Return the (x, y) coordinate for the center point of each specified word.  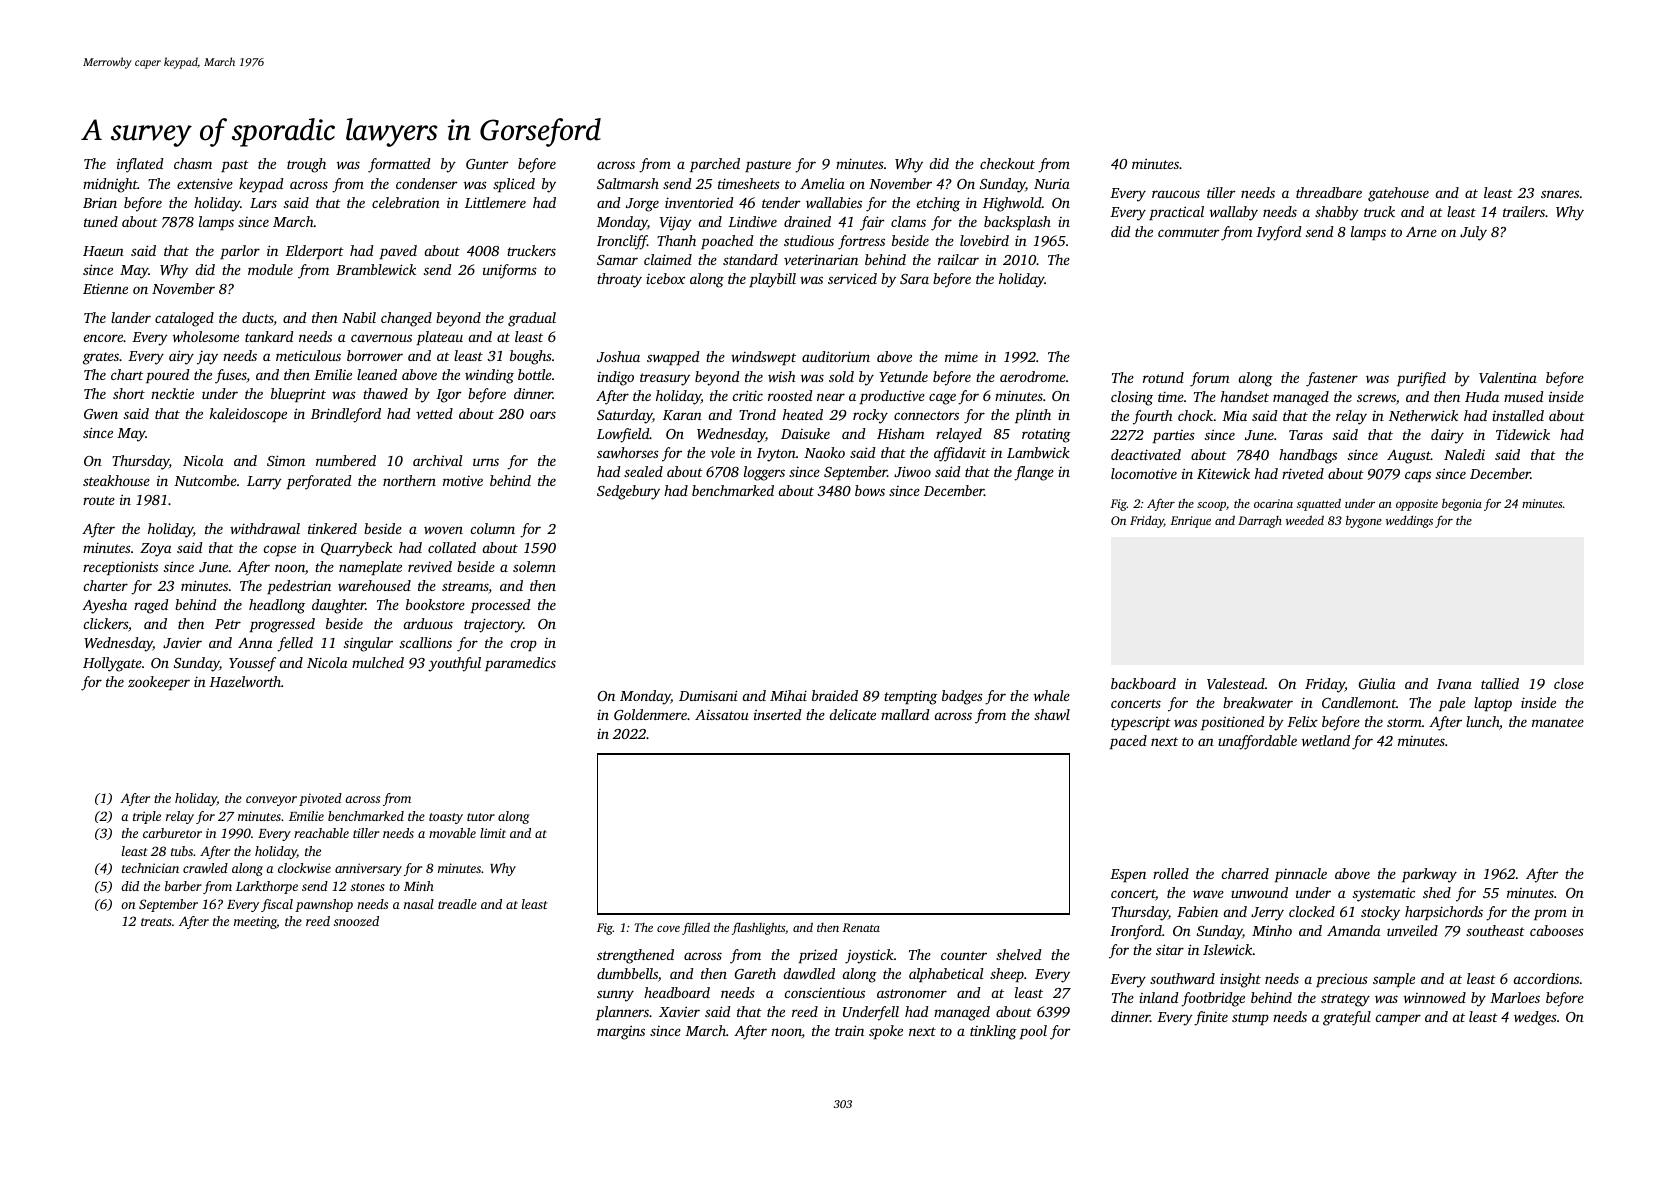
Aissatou (722, 715)
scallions (426, 642)
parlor (240, 252)
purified (1421, 379)
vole (723, 452)
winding (489, 376)
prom (1550, 914)
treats (156, 922)
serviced (852, 278)
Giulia (1377, 683)
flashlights (758, 928)
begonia (1462, 505)
